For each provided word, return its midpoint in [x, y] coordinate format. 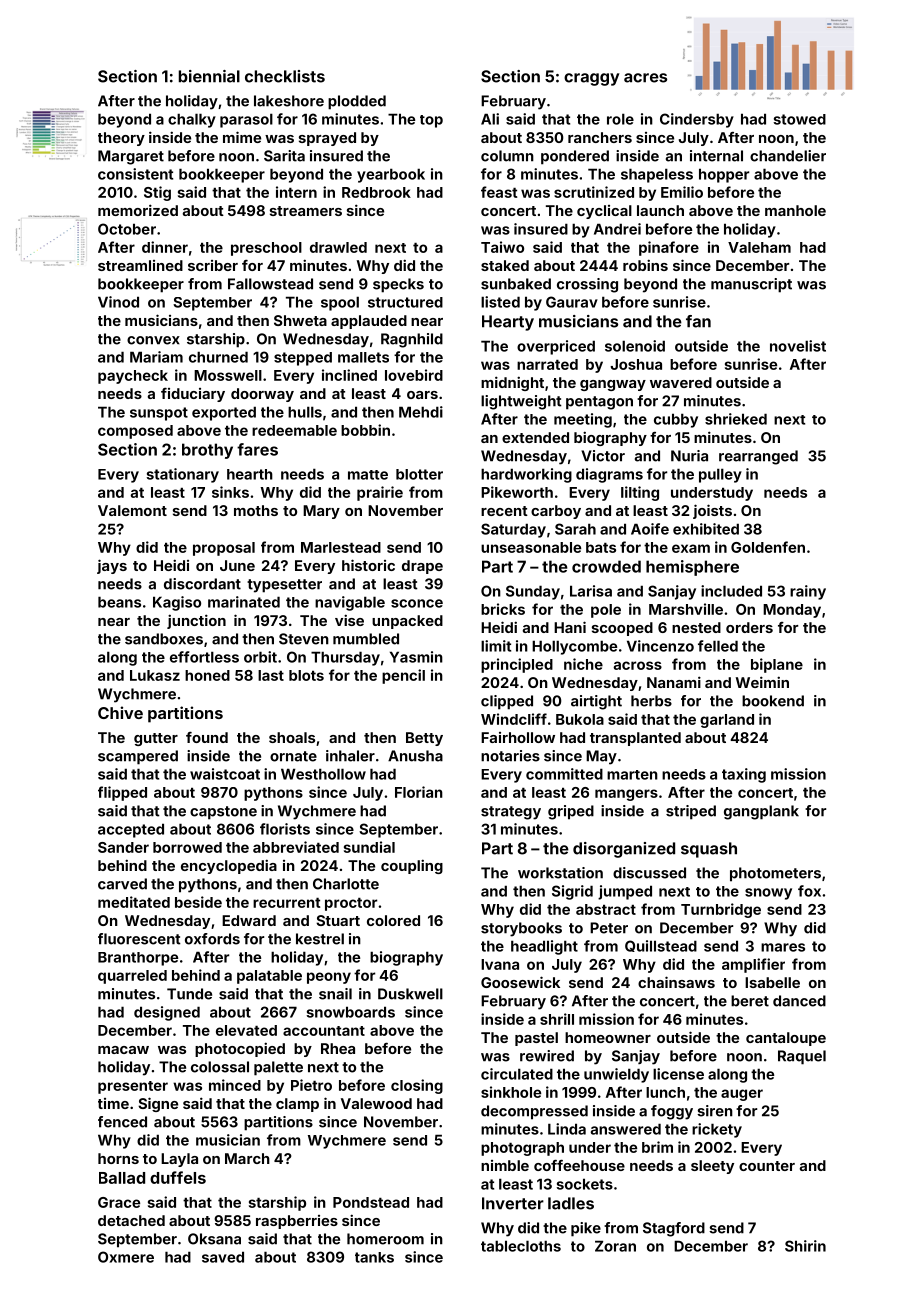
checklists [285, 76]
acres [645, 78]
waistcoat [225, 774]
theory [121, 139]
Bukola [580, 719]
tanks [374, 1257]
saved [223, 1257]
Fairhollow [518, 737]
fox [809, 891]
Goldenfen [768, 547]
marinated [244, 602]
